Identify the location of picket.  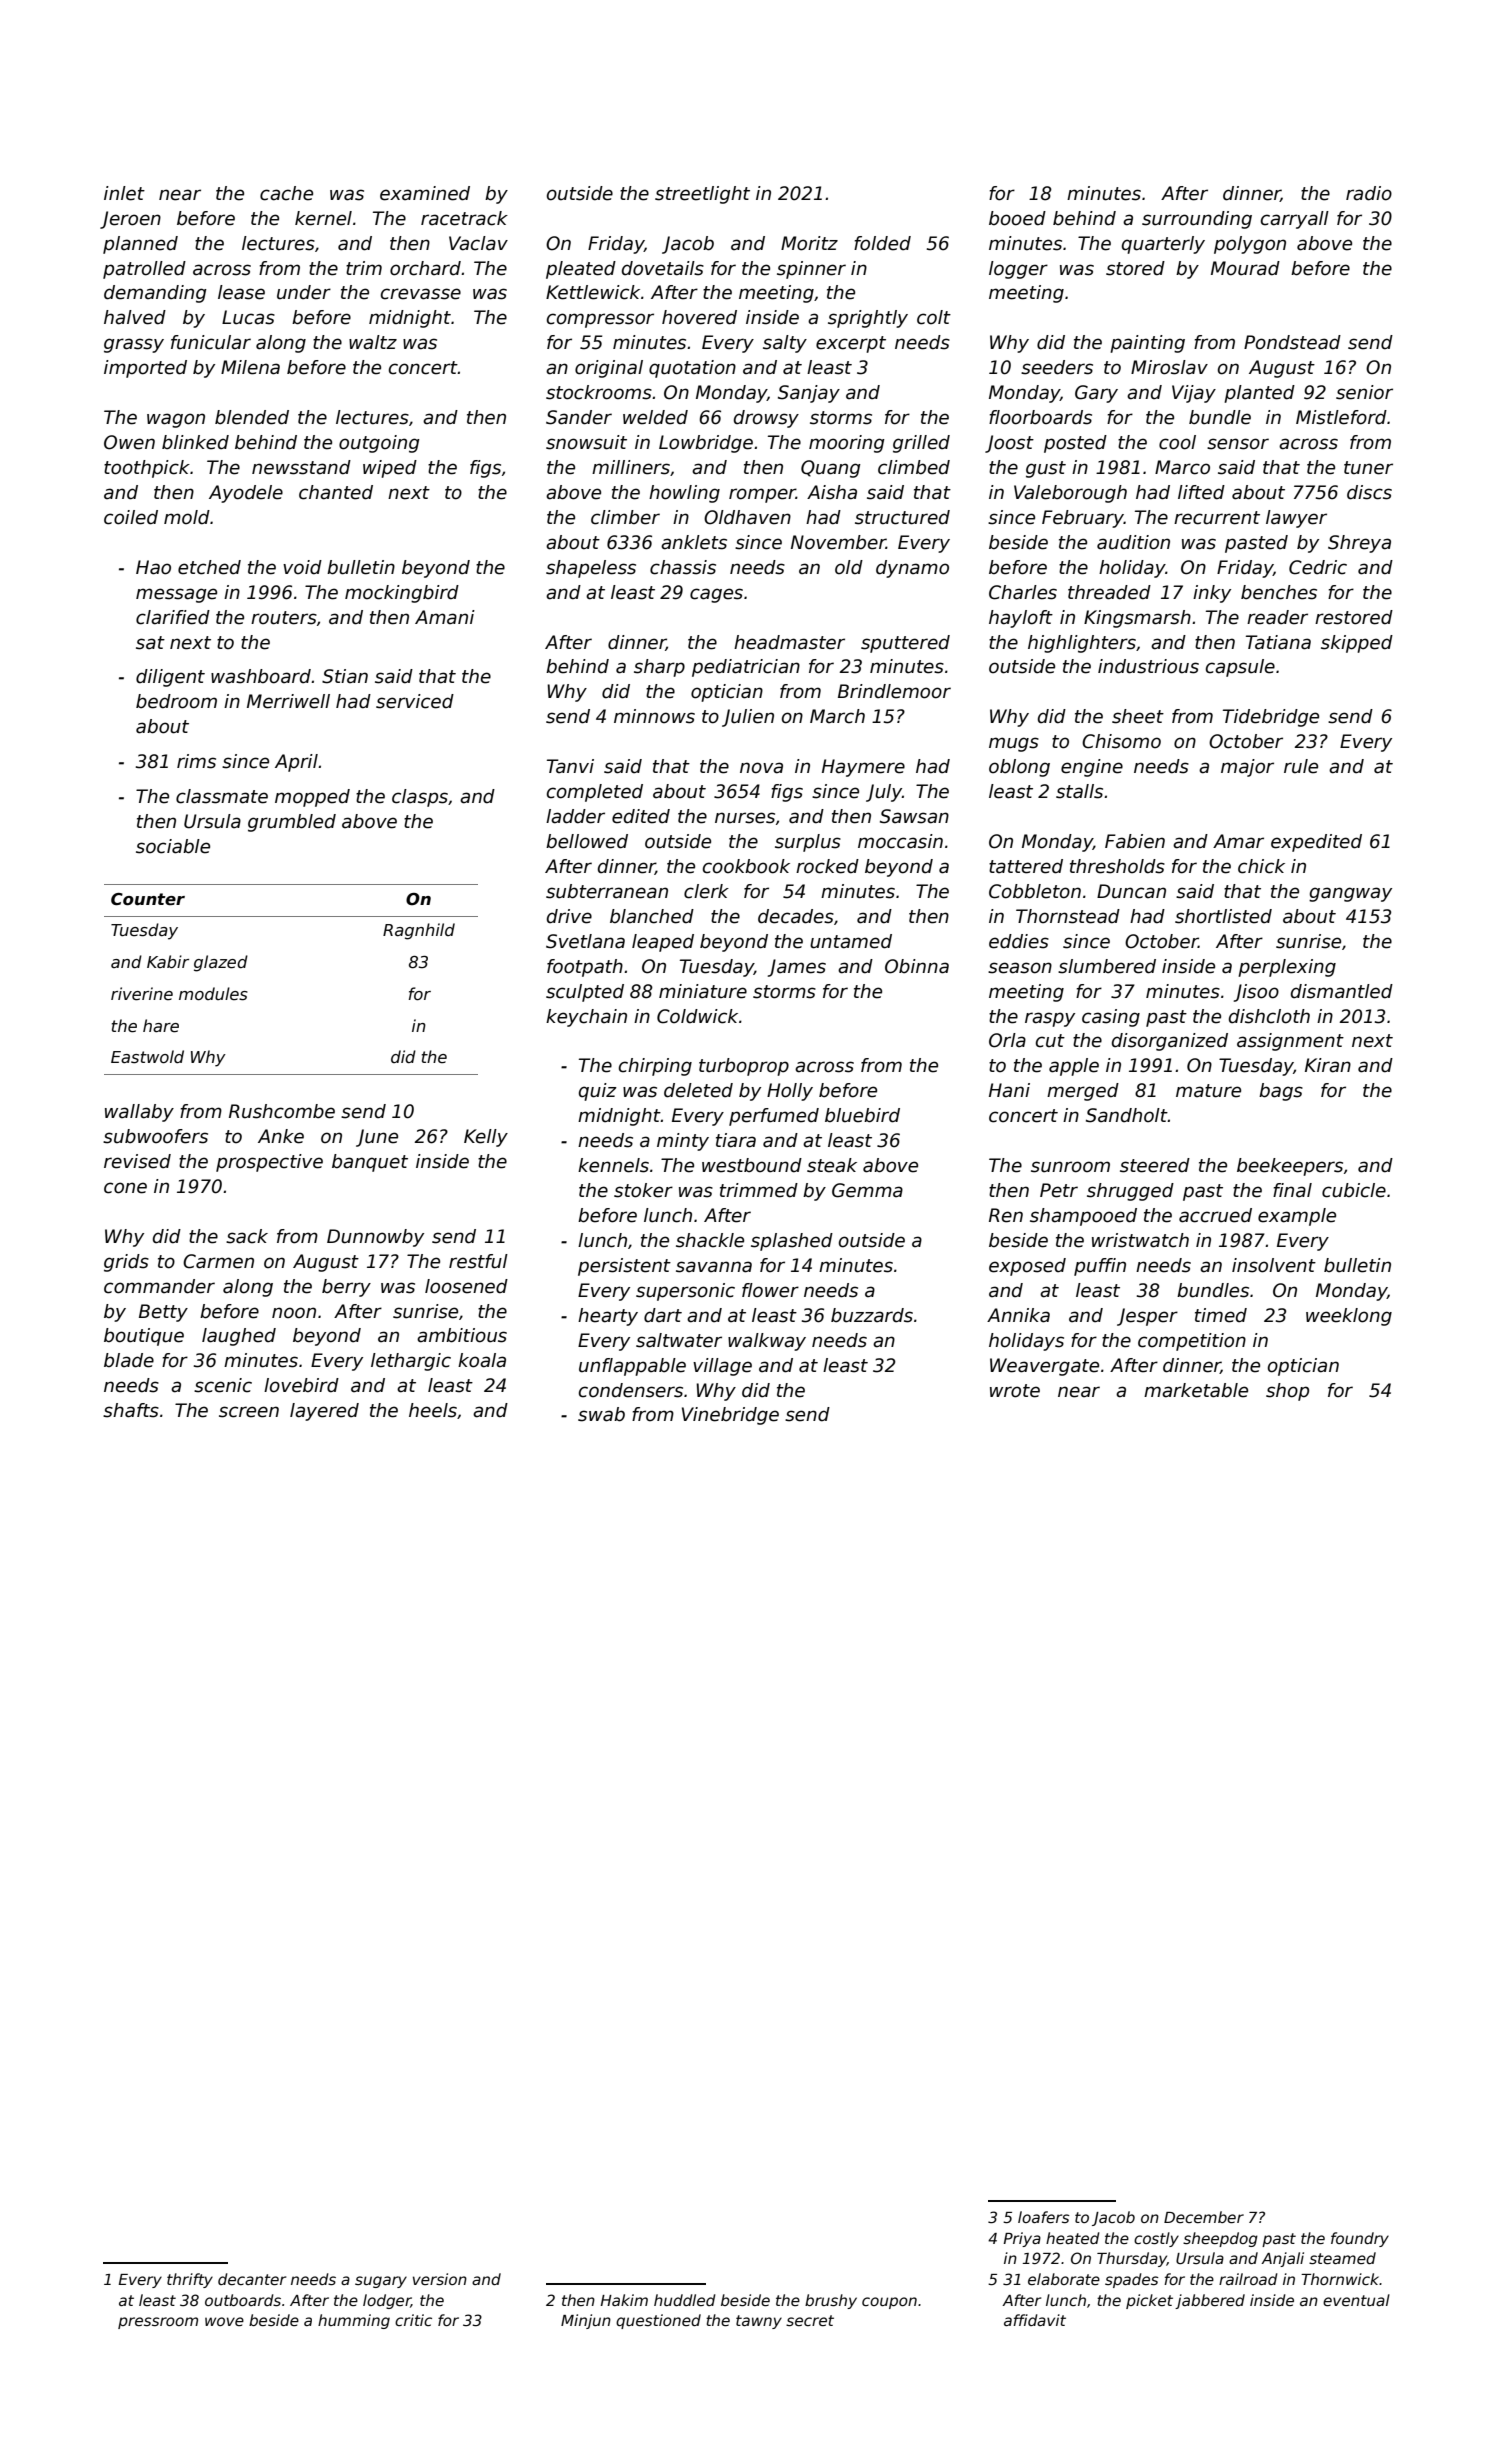
(1149, 2301).
